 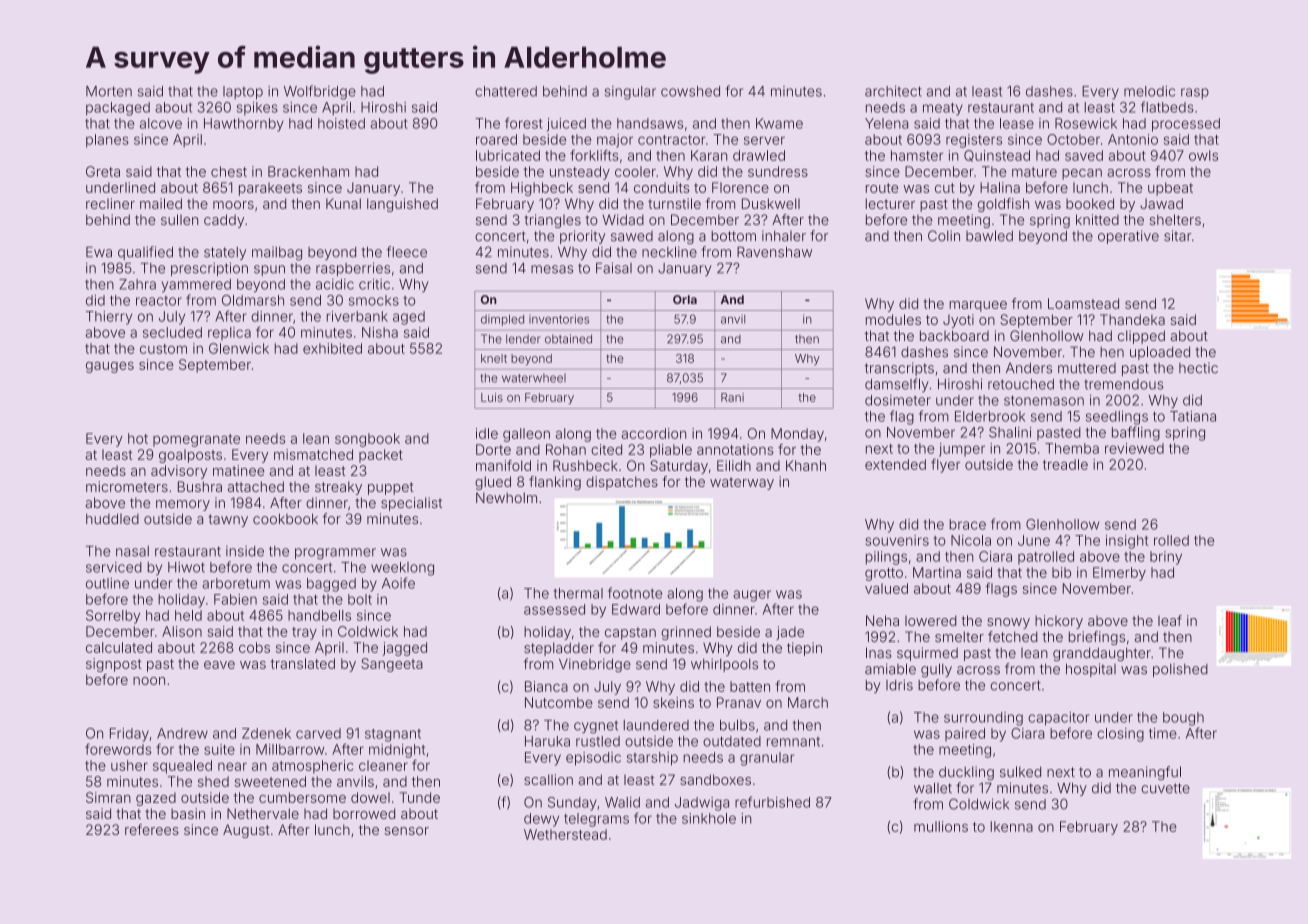 What do you see at coordinates (578, 593) in the screenshot?
I see `thermal` at bounding box center [578, 593].
